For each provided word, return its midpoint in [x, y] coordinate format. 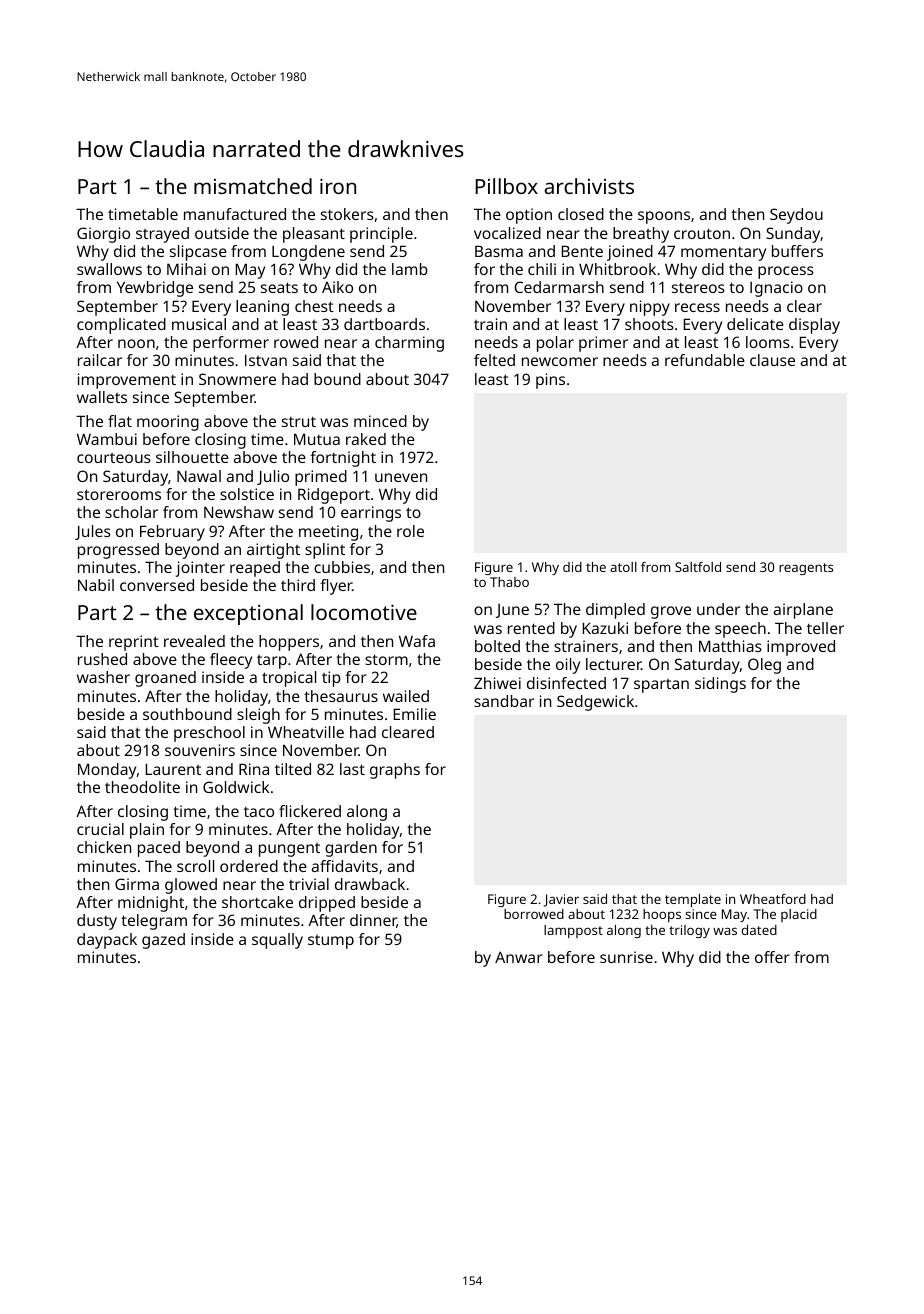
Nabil [96, 585]
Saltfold [698, 567]
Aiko [337, 287]
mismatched [253, 186]
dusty [97, 922]
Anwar [519, 957]
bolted [497, 646]
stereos [698, 288]
